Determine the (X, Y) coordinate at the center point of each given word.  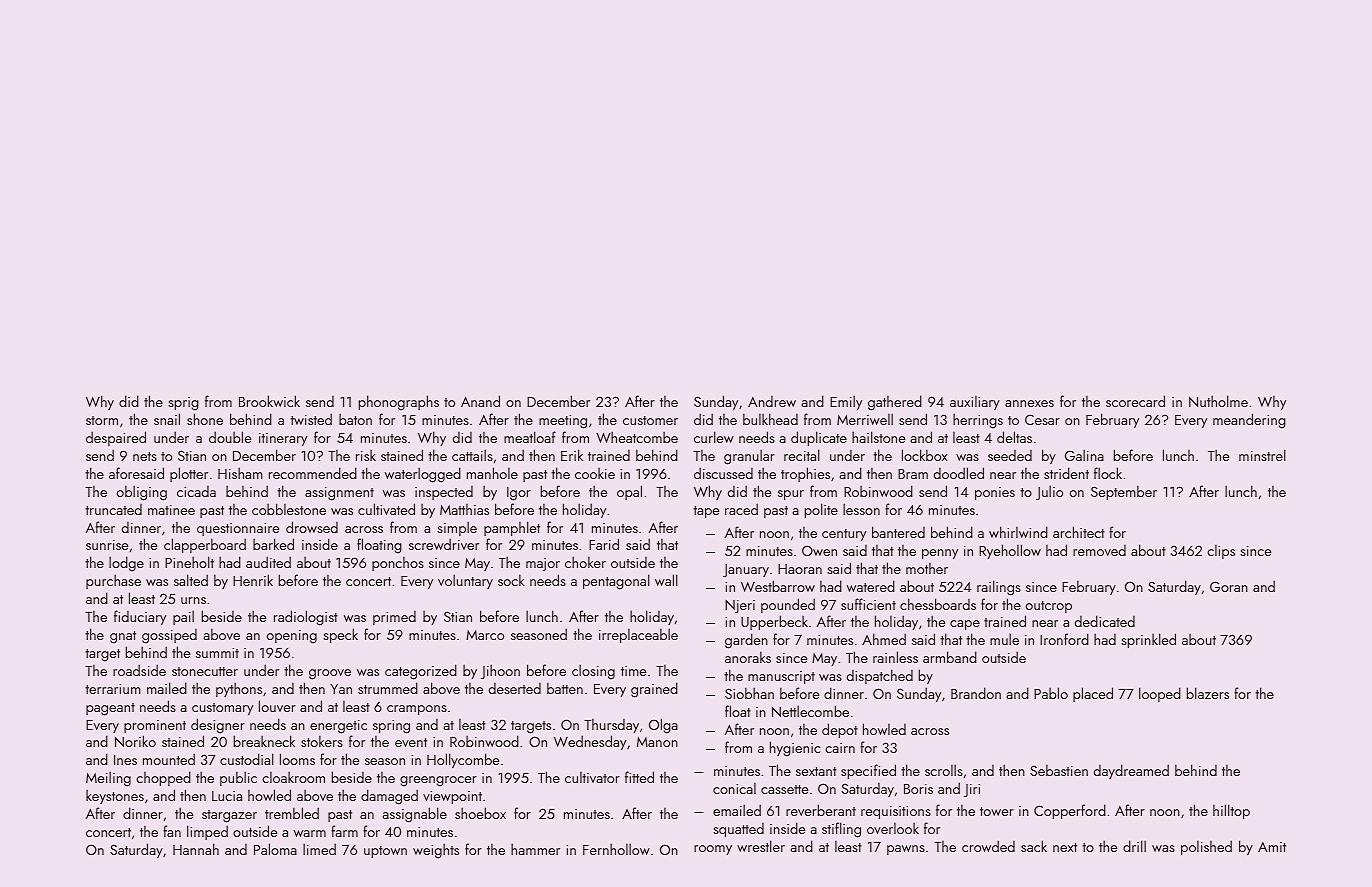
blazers (1208, 693)
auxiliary (975, 403)
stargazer (229, 816)
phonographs (399, 403)
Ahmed (884, 639)
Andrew (772, 401)
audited (268, 562)
